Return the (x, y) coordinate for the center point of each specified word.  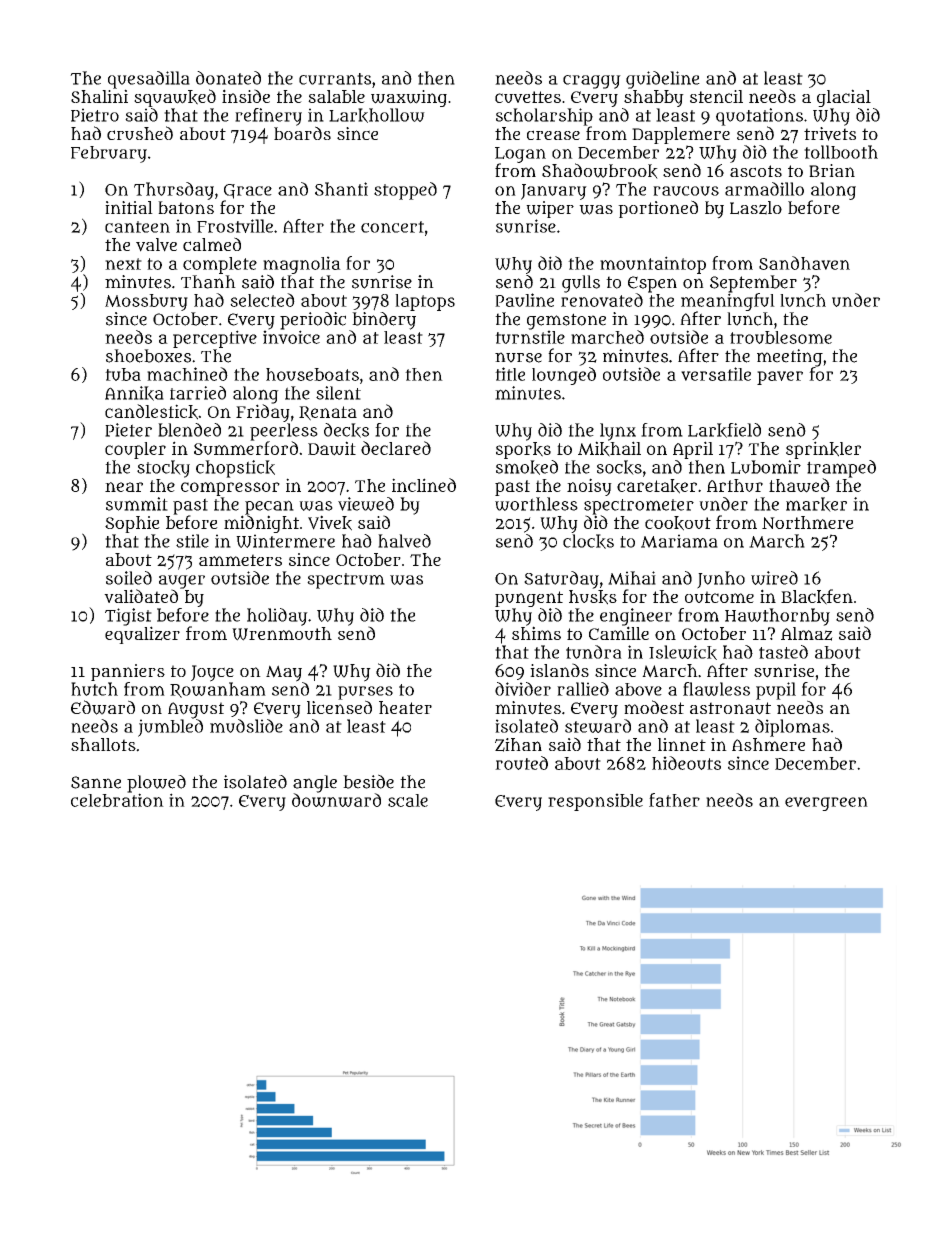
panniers (128, 672)
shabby (654, 98)
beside (368, 781)
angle (315, 784)
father (674, 800)
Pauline (524, 300)
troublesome (781, 337)
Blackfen (817, 597)
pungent (529, 599)
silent (338, 393)
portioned (658, 209)
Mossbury (146, 302)
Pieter (128, 430)
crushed (140, 133)
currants (335, 79)
